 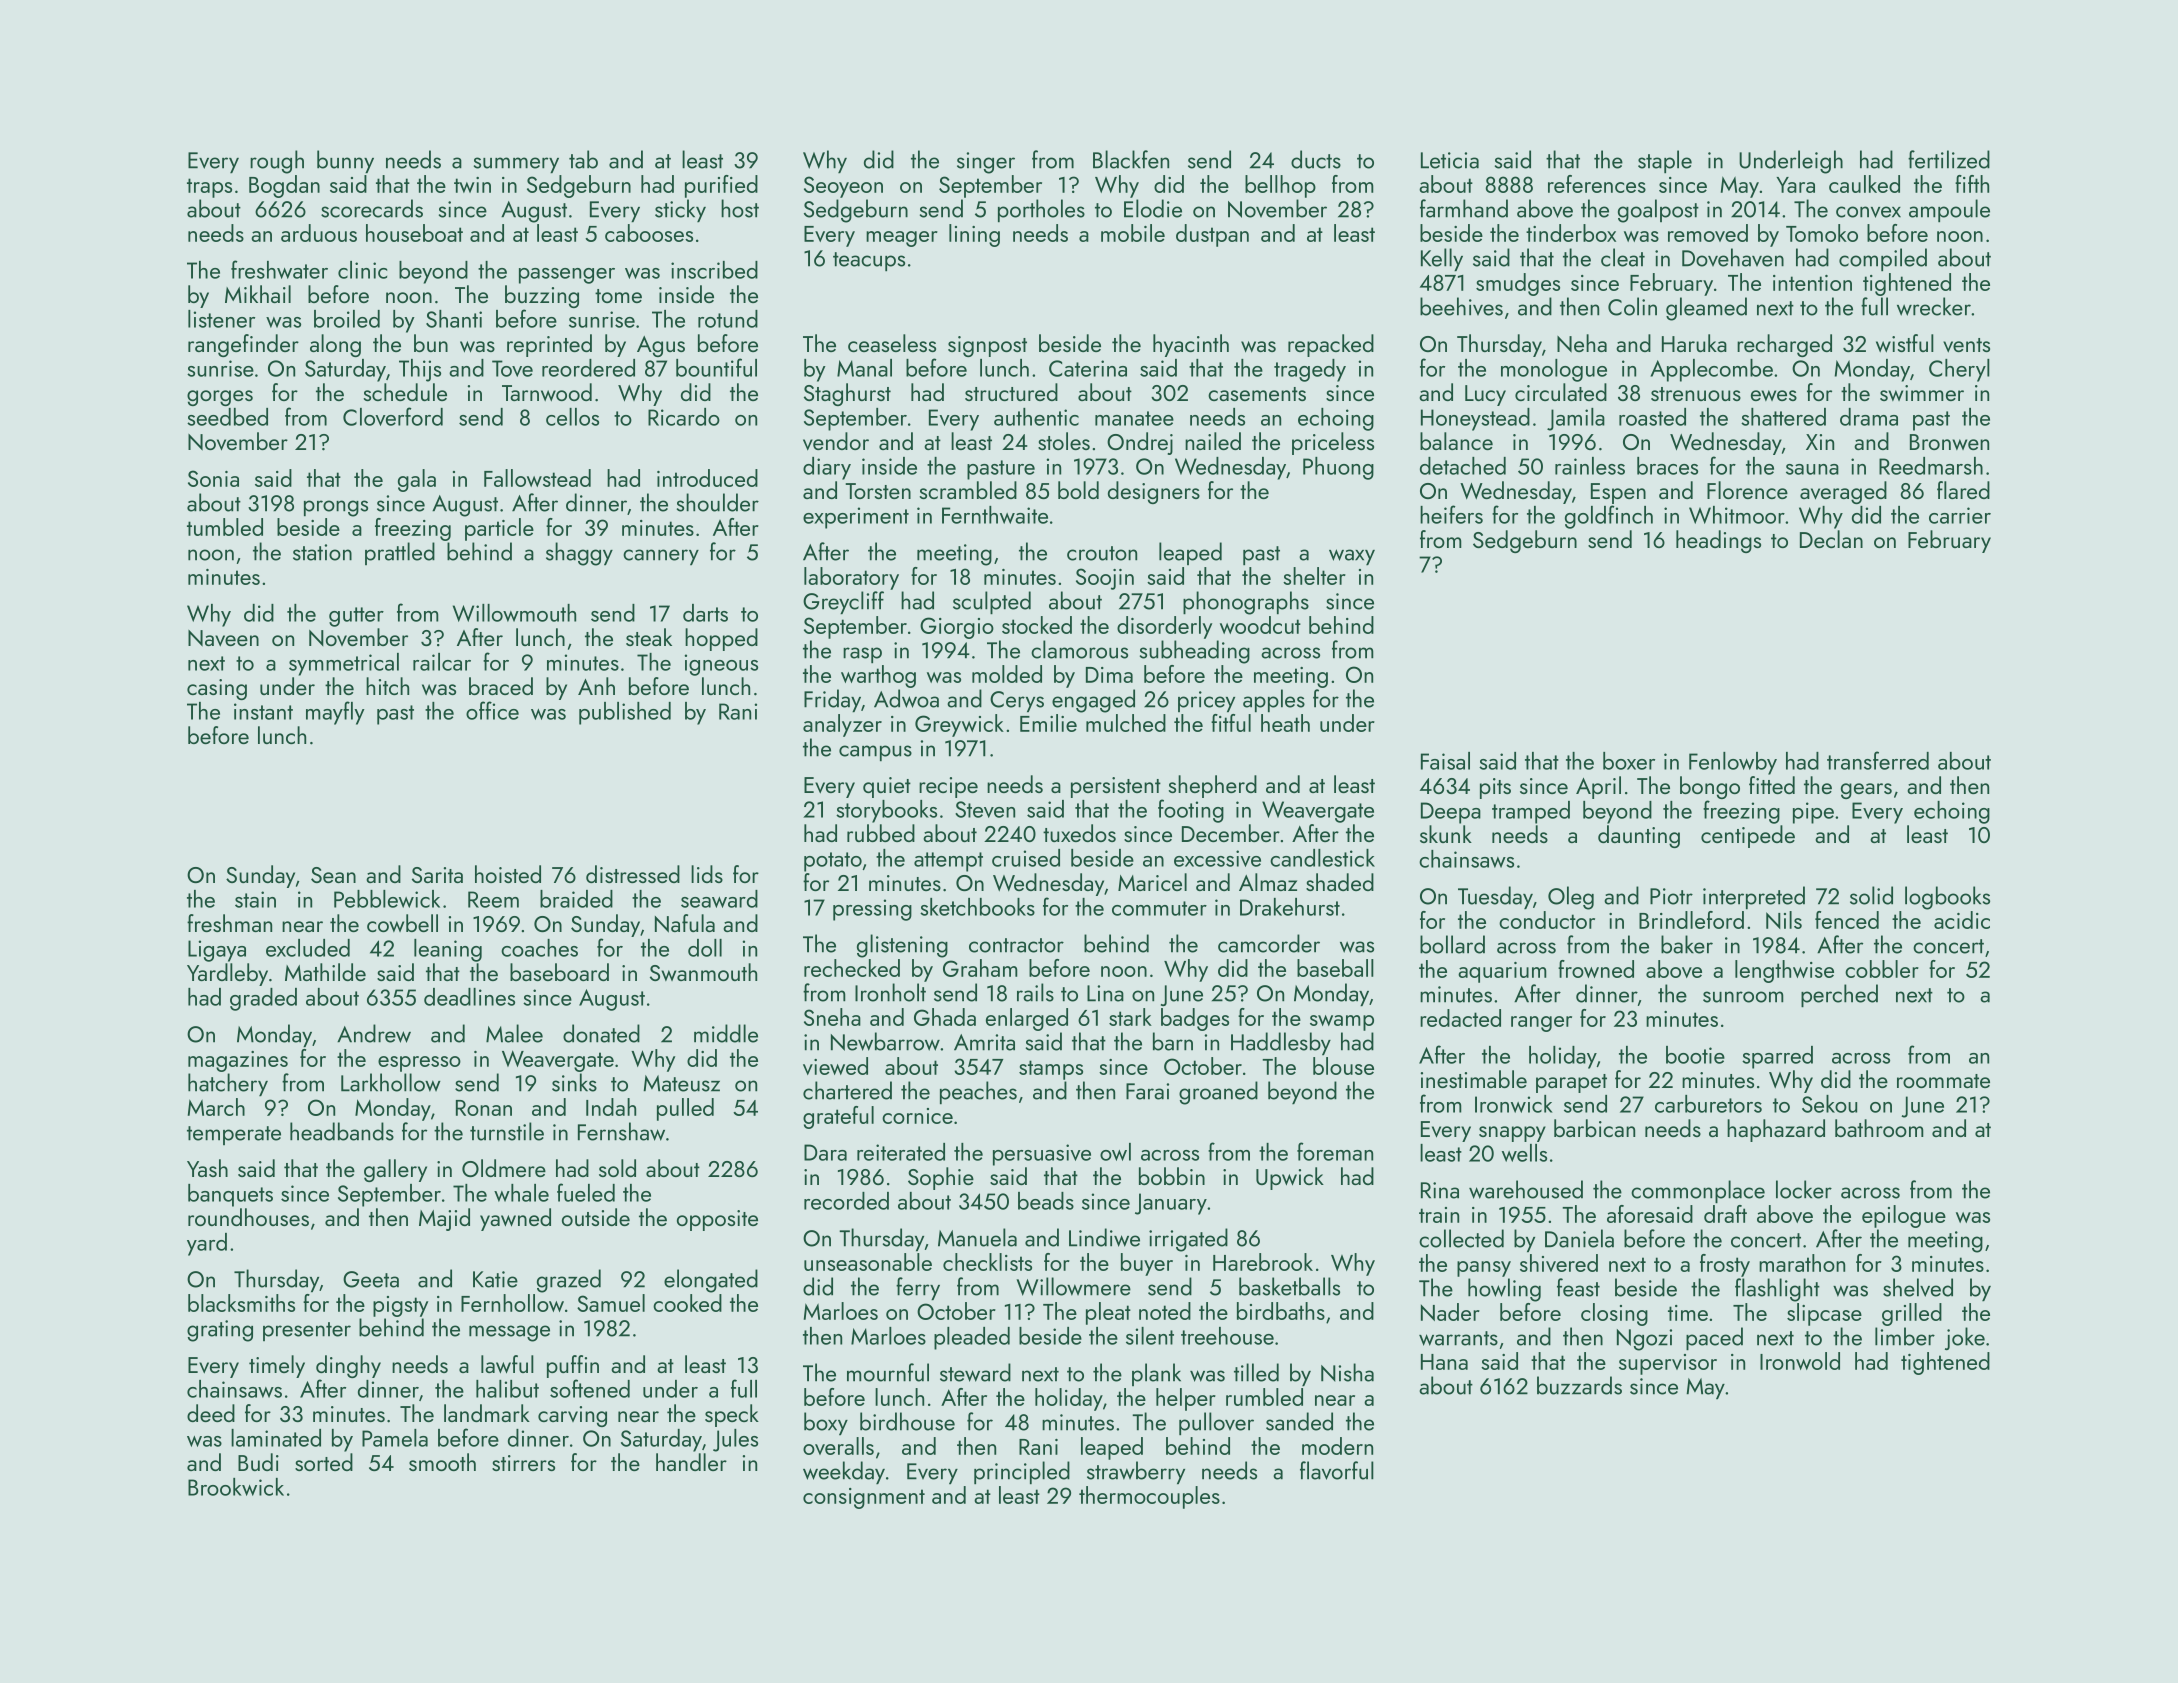 What do you see at coordinates (707, 478) in the image?
I see `introduced` at bounding box center [707, 478].
